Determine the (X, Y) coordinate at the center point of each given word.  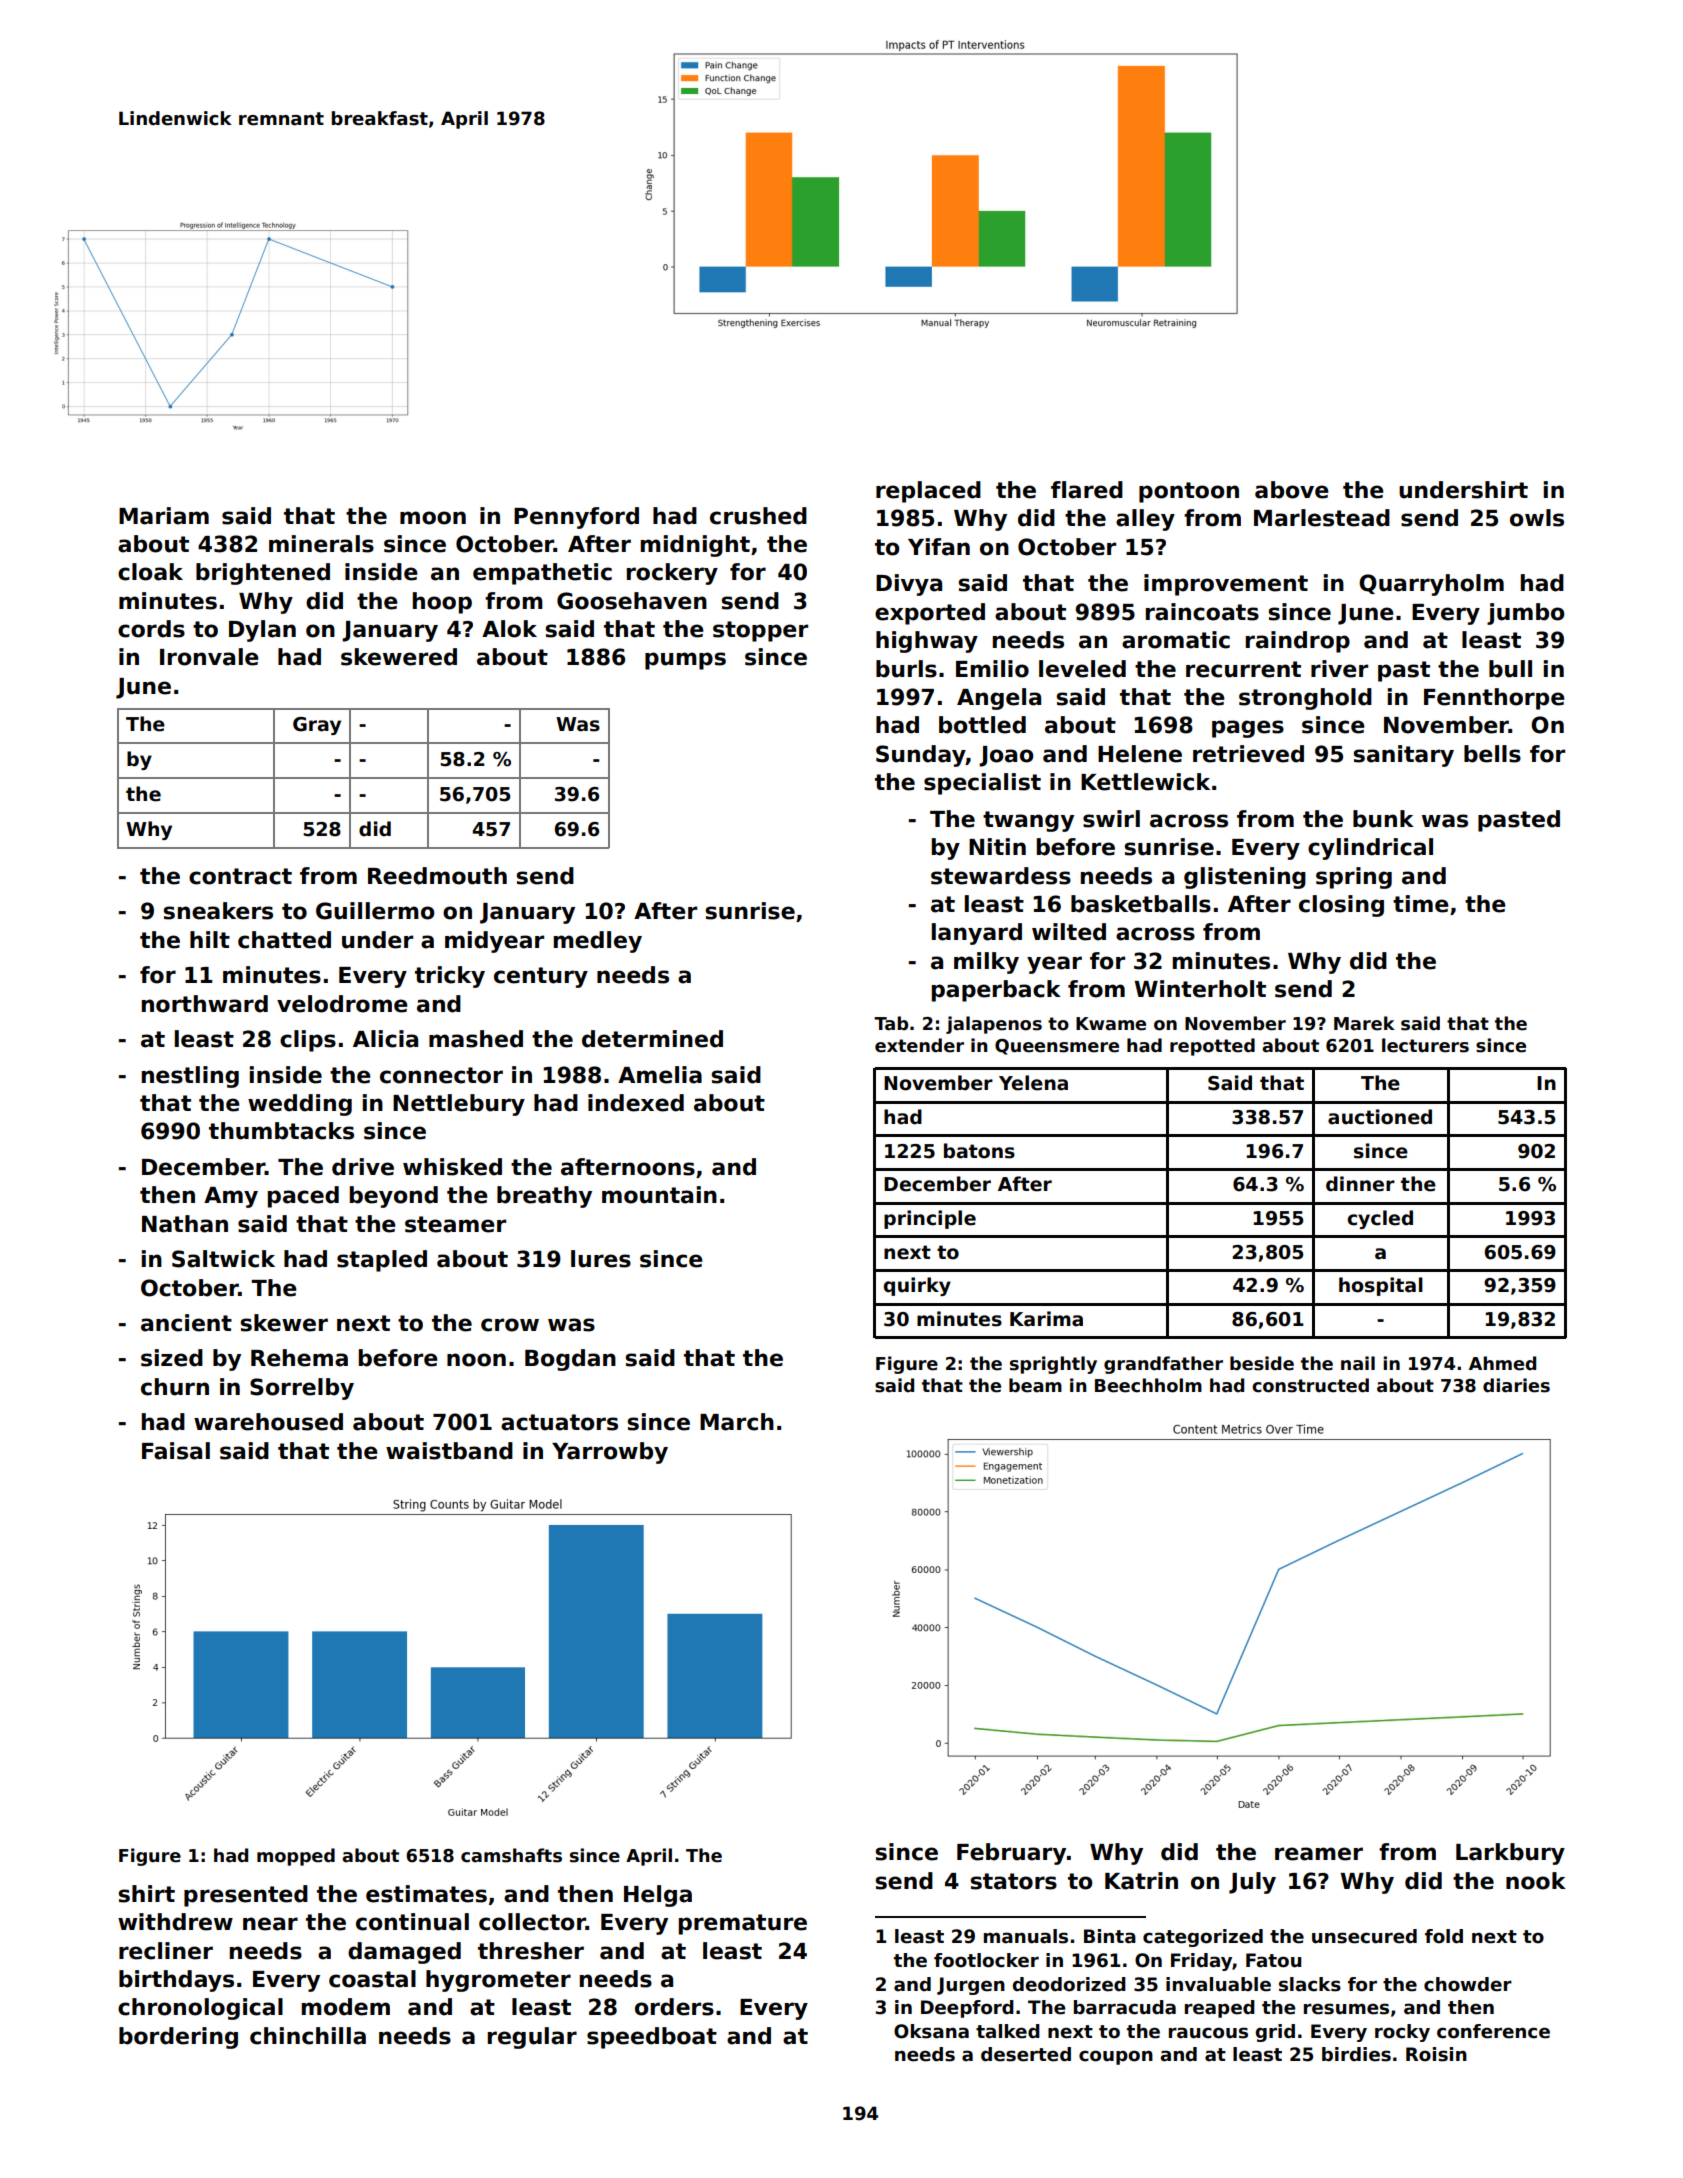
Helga (658, 1896)
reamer (1319, 1854)
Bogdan (570, 1360)
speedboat (652, 2038)
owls (1537, 518)
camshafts (511, 1855)
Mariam (164, 516)
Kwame (1111, 1024)
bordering (178, 2038)
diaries (1516, 1385)
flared (1087, 490)
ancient (186, 1323)
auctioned (1380, 1117)
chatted (284, 940)
